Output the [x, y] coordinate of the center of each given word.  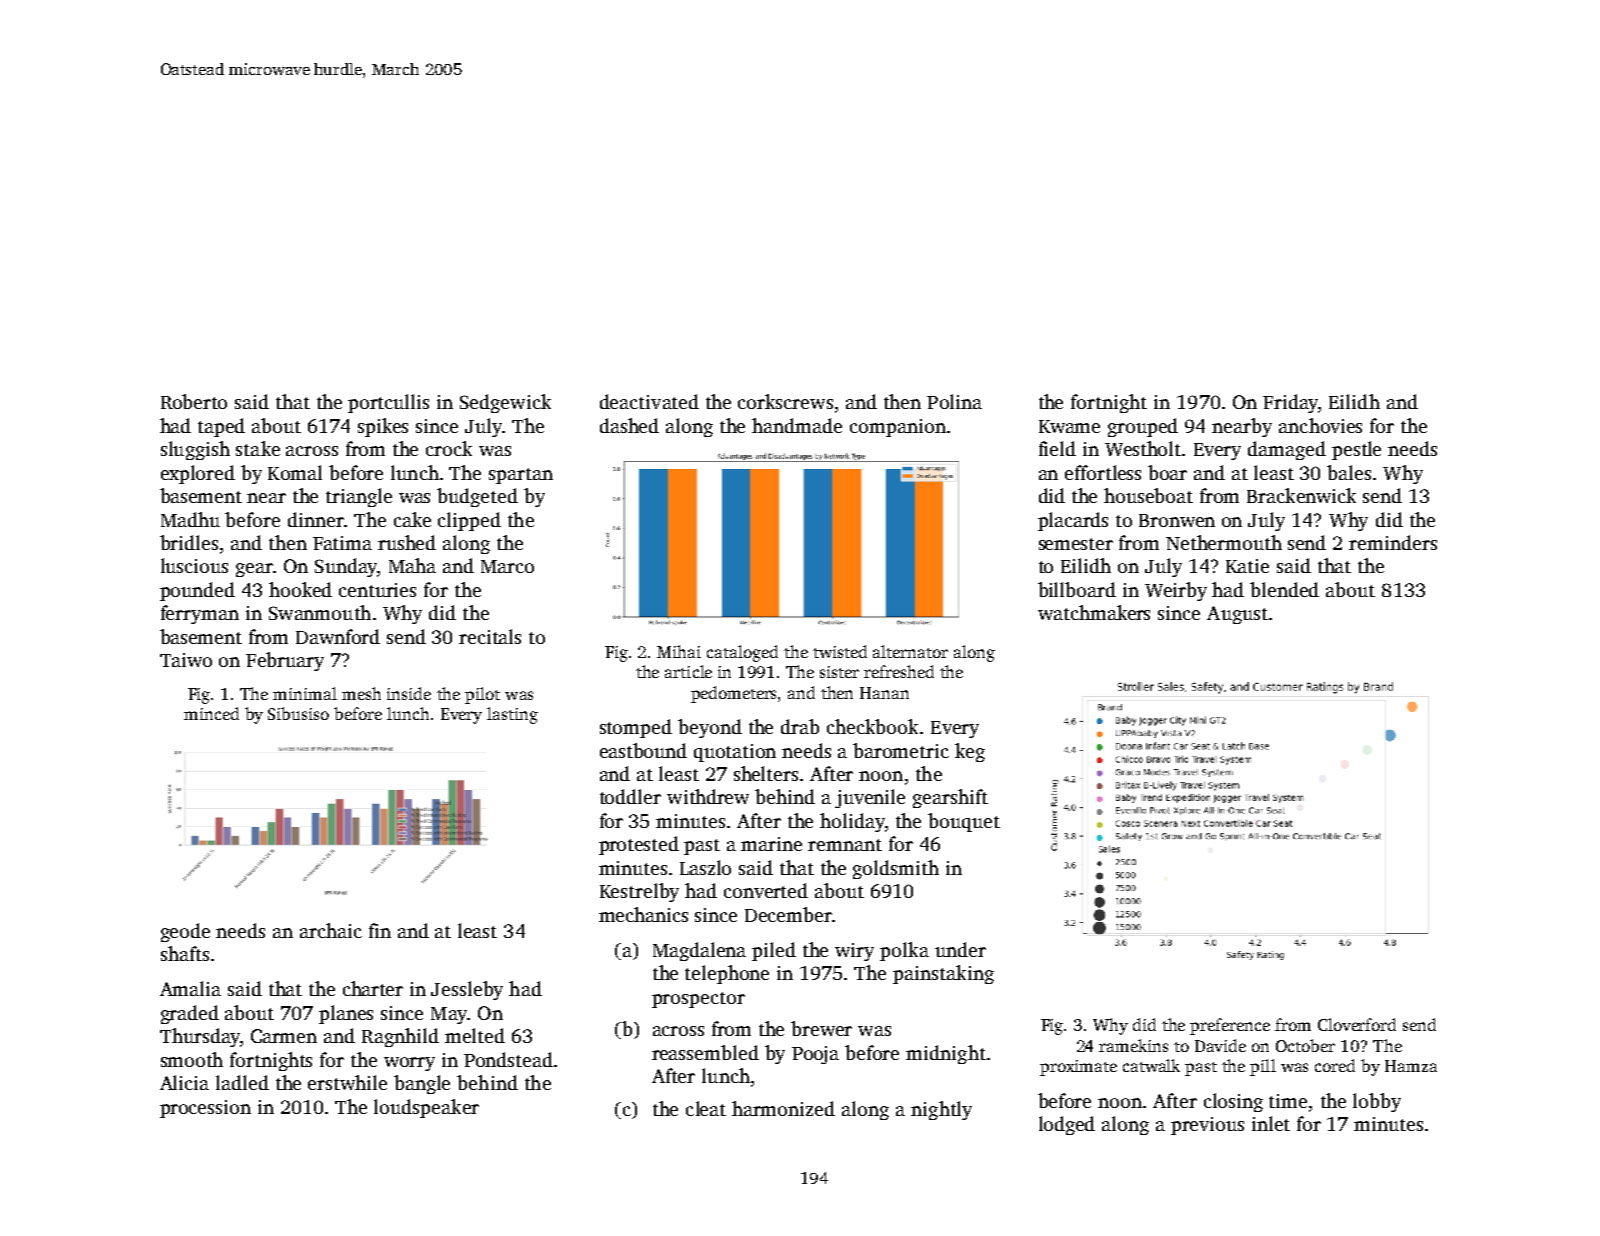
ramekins [1133, 1045]
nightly [941, 1110]
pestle [1356, 450]
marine [771, 844]
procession [205, 1109]
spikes [383, 427]
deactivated [649, 401]
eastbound [643, 750]
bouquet [964, 822]
